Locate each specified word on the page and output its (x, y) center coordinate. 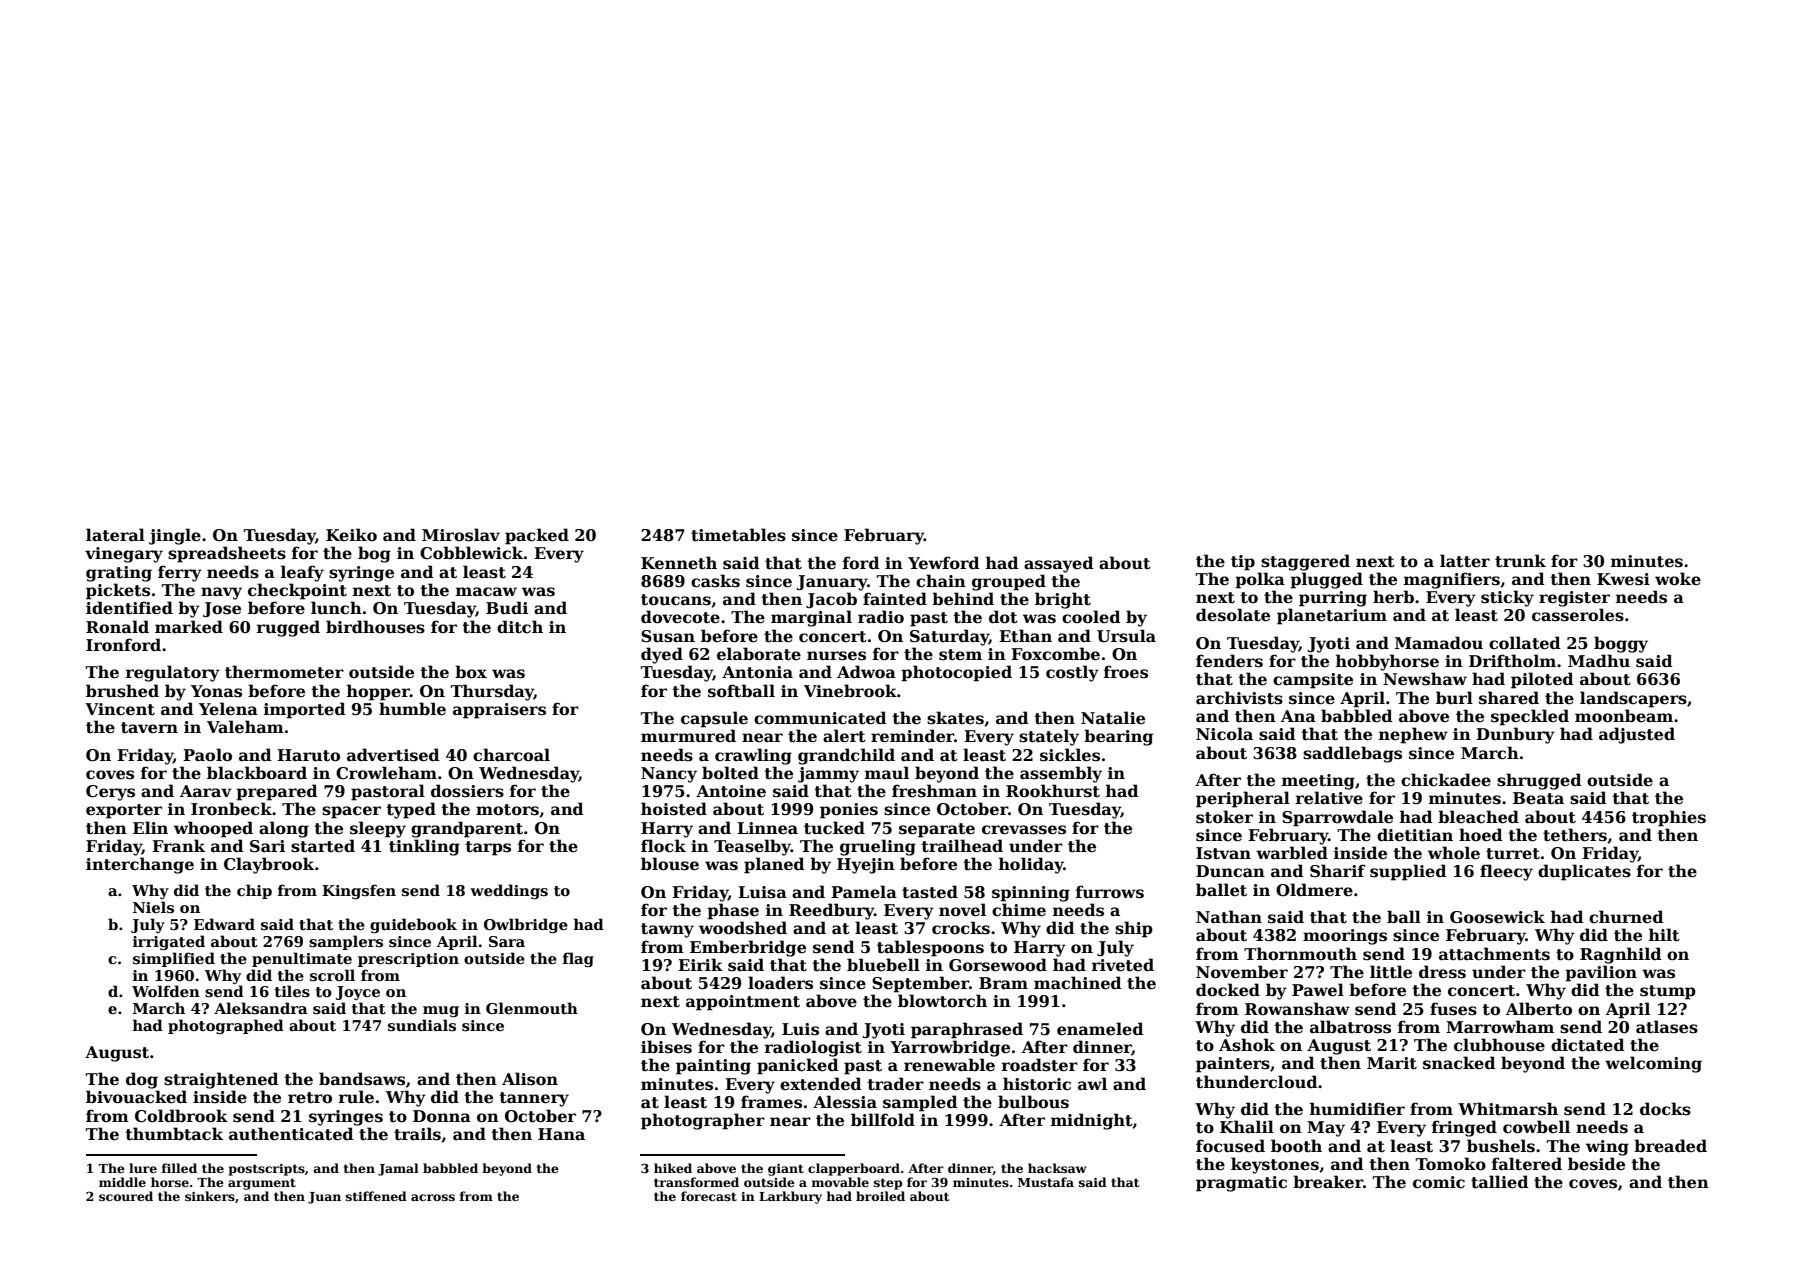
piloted (1542, 680)
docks (1665, 1109)
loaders (780, 983)
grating (119, 574)
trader (895, 1084)
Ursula (1126, 636)
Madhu (1599, 660)
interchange (140, 865)
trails (417, 1134)
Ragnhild (1621, 955)
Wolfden (166, 991)
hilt (1664, 935)
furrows (1110, 892)
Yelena (228, 709)
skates (955, 718)
